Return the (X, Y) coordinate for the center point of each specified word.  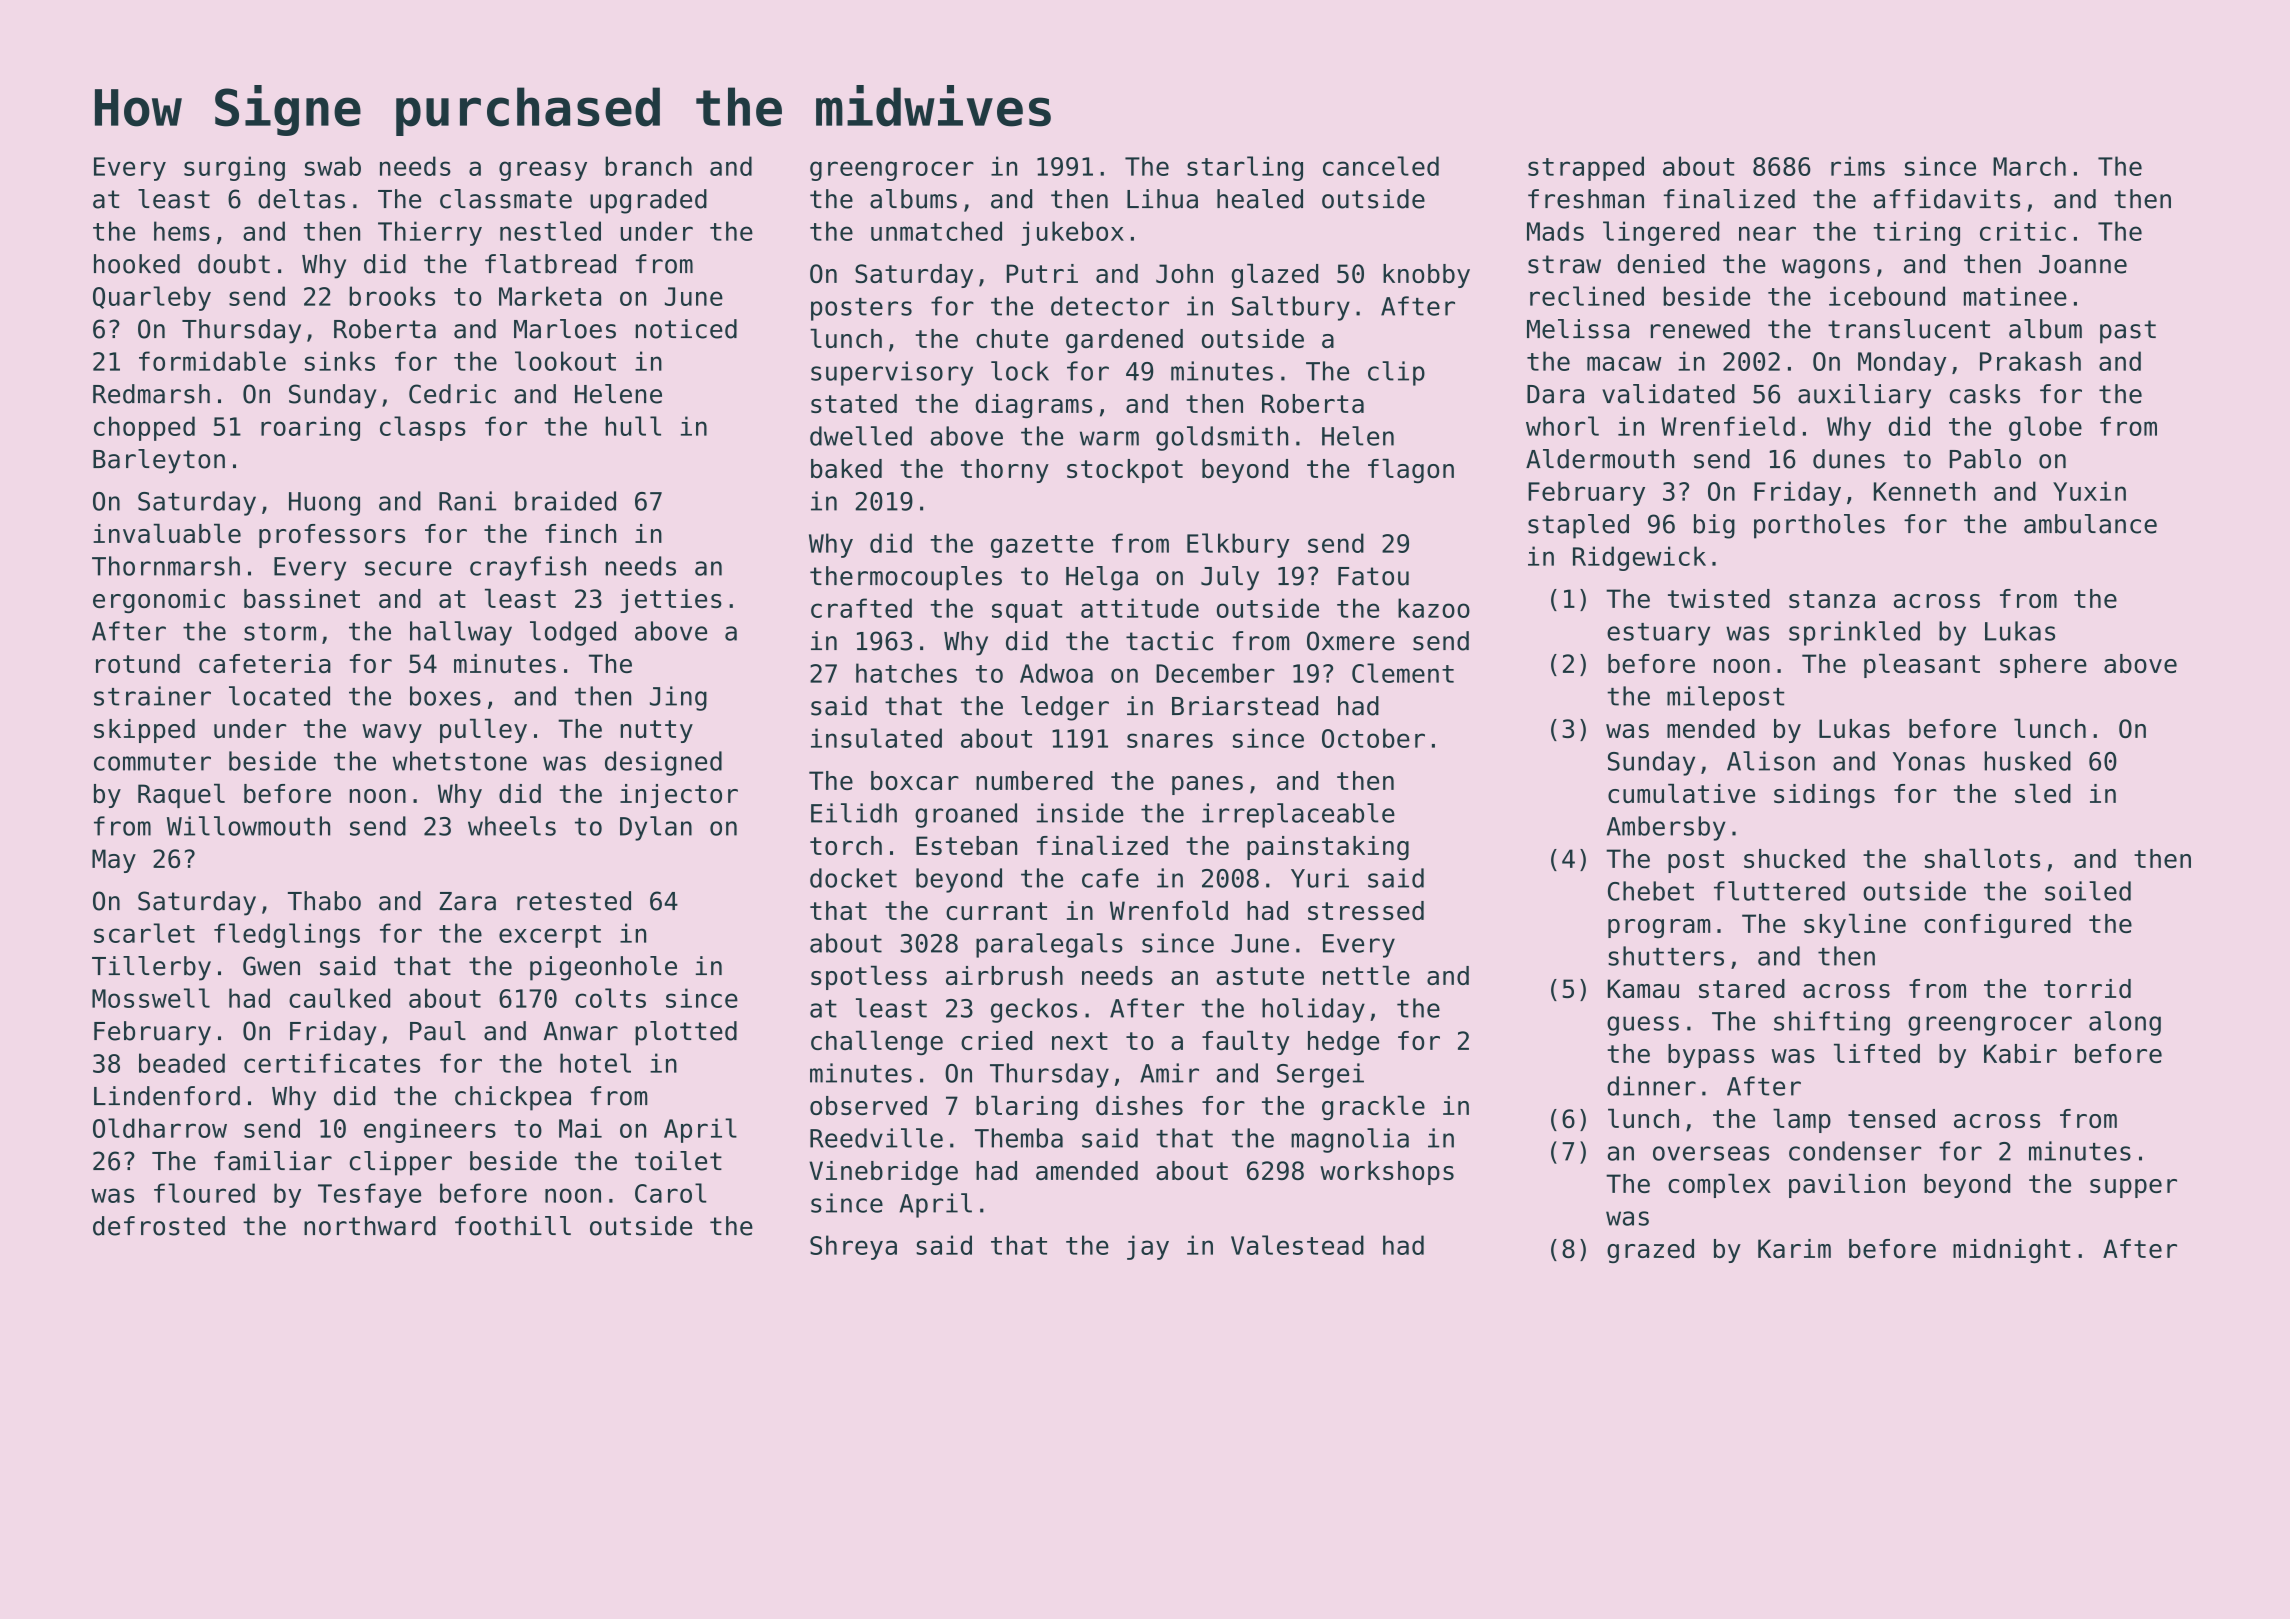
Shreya (853, 1247)
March (2029, 166)
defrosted (159, 1226)
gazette (1042, 546)
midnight (2011, 1251)
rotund (138, 663)
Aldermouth (1600, 459)
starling (1245, 168)
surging (234, 168)
